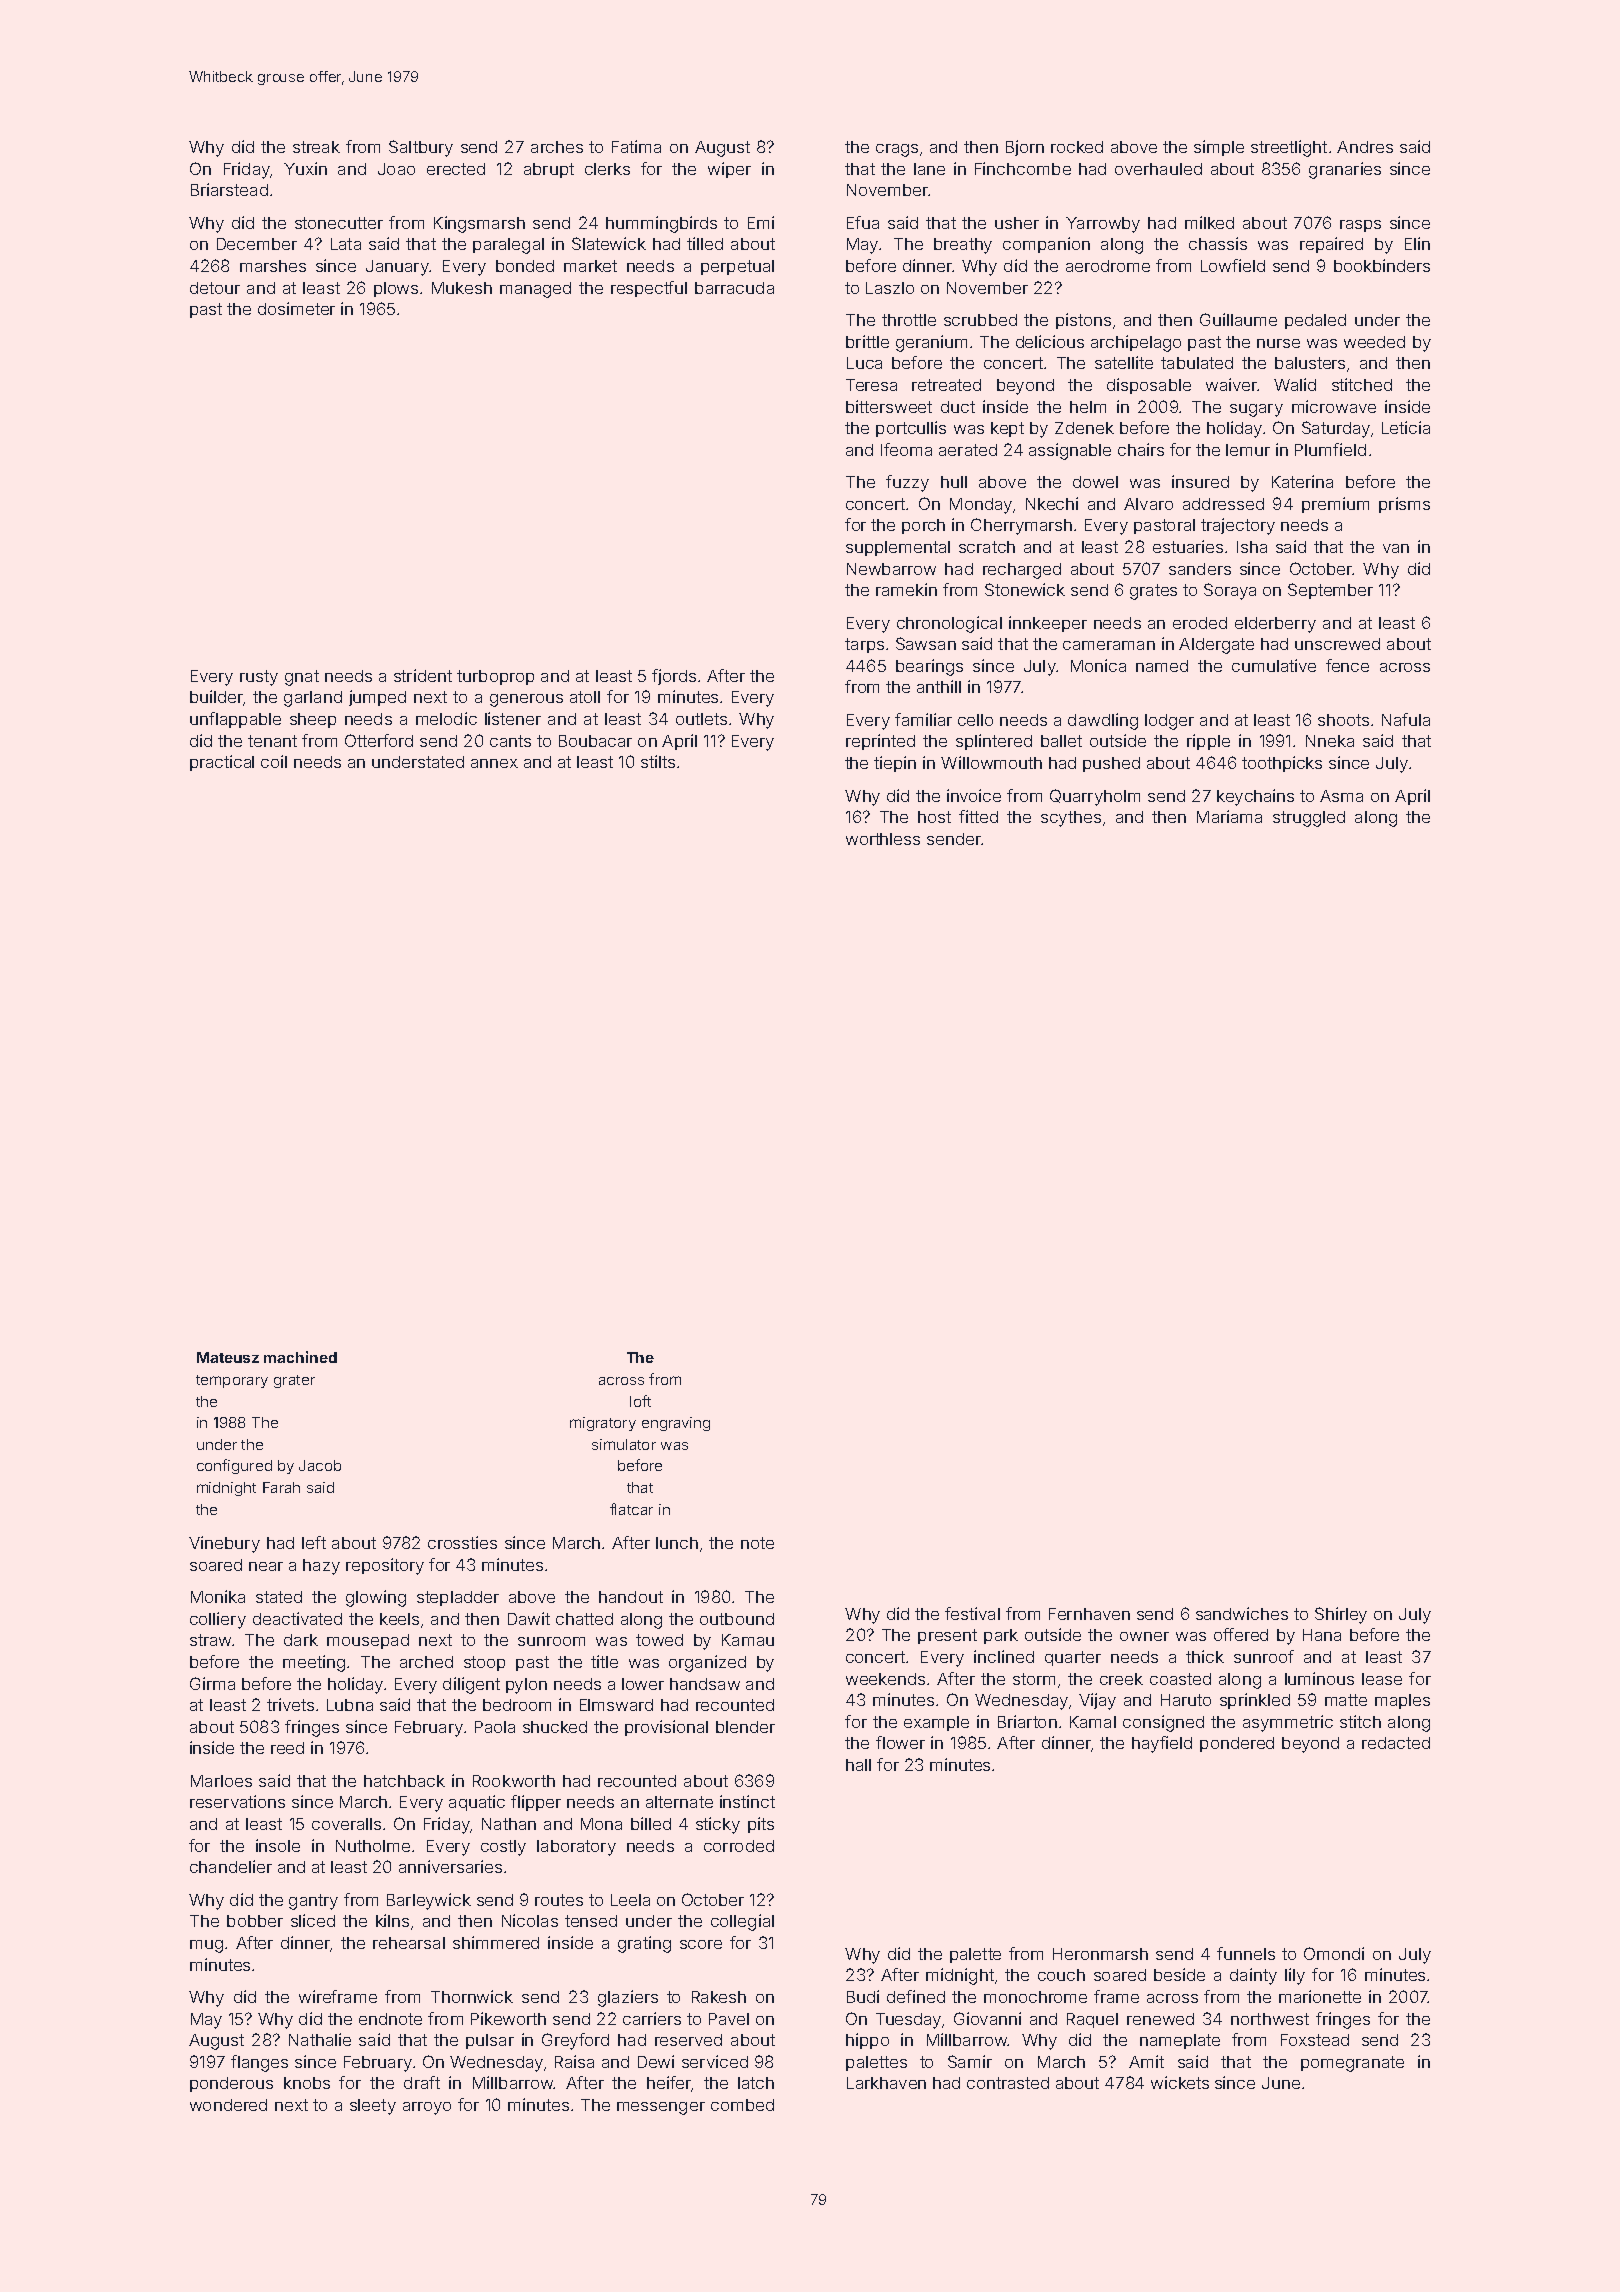 The image size is (1620, 2292). What do you see at coordinates (1219, 148) in the image?
I see `simple` at bounding box center [1219, 148].
